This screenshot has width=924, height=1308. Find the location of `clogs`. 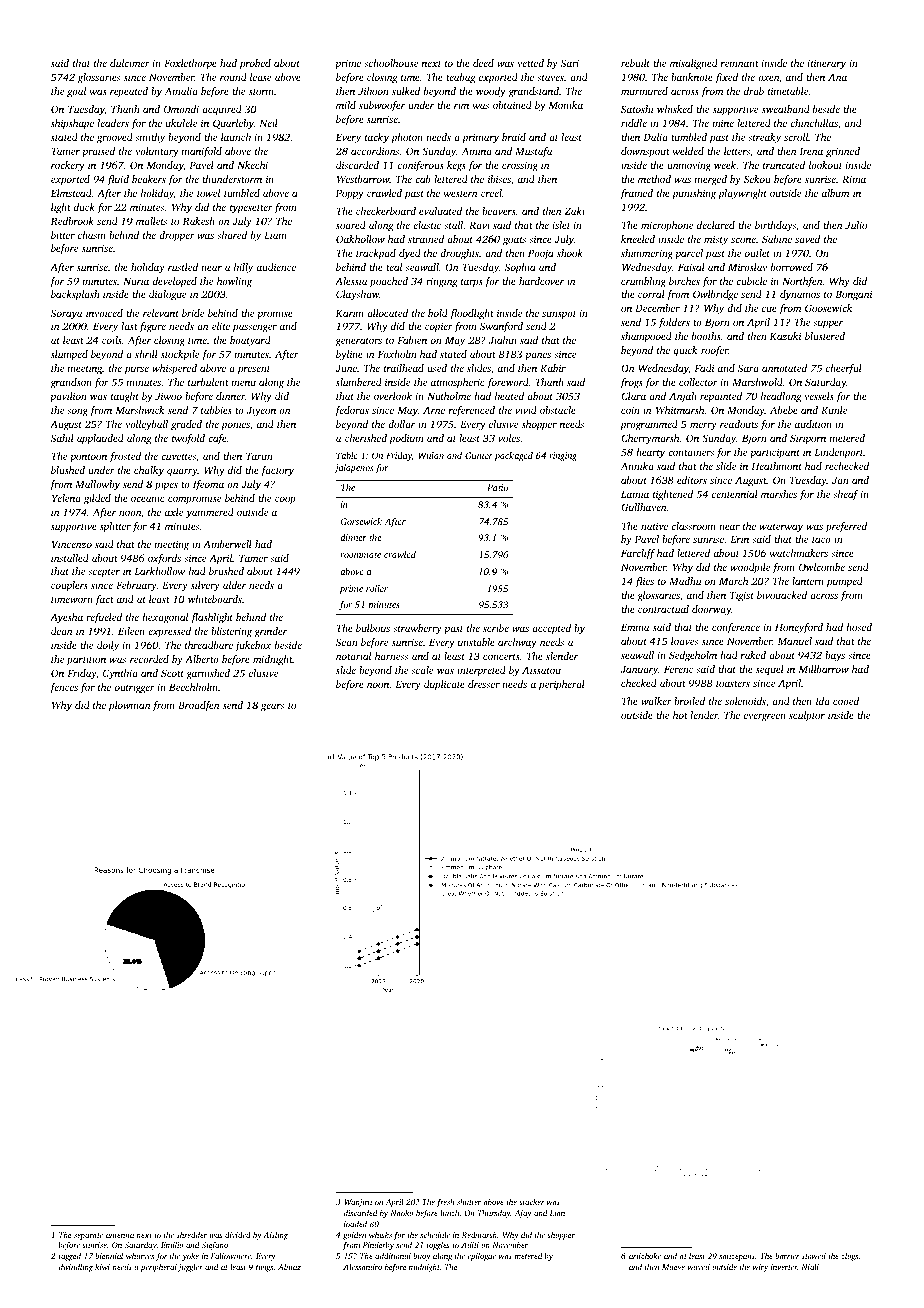

clogs is located at coordinates (849, 1257).
